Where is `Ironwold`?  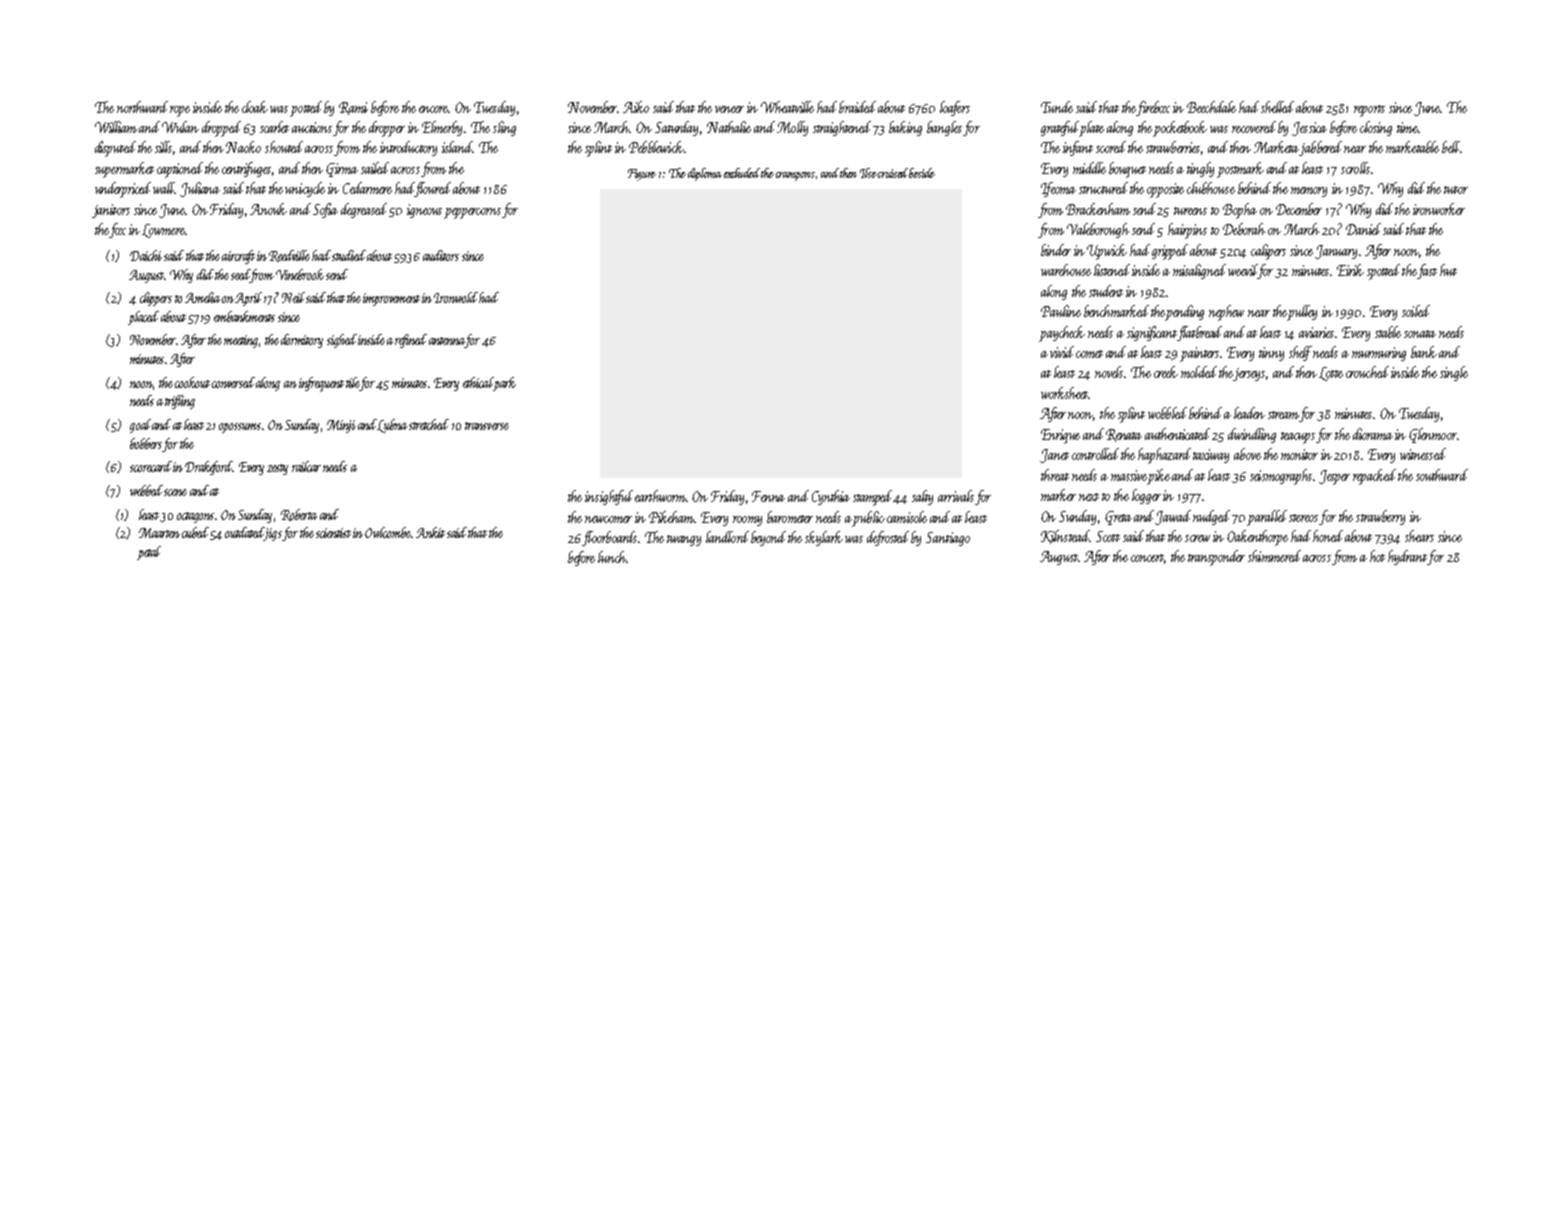
Ironwold is located at coordinates (456, 297).
